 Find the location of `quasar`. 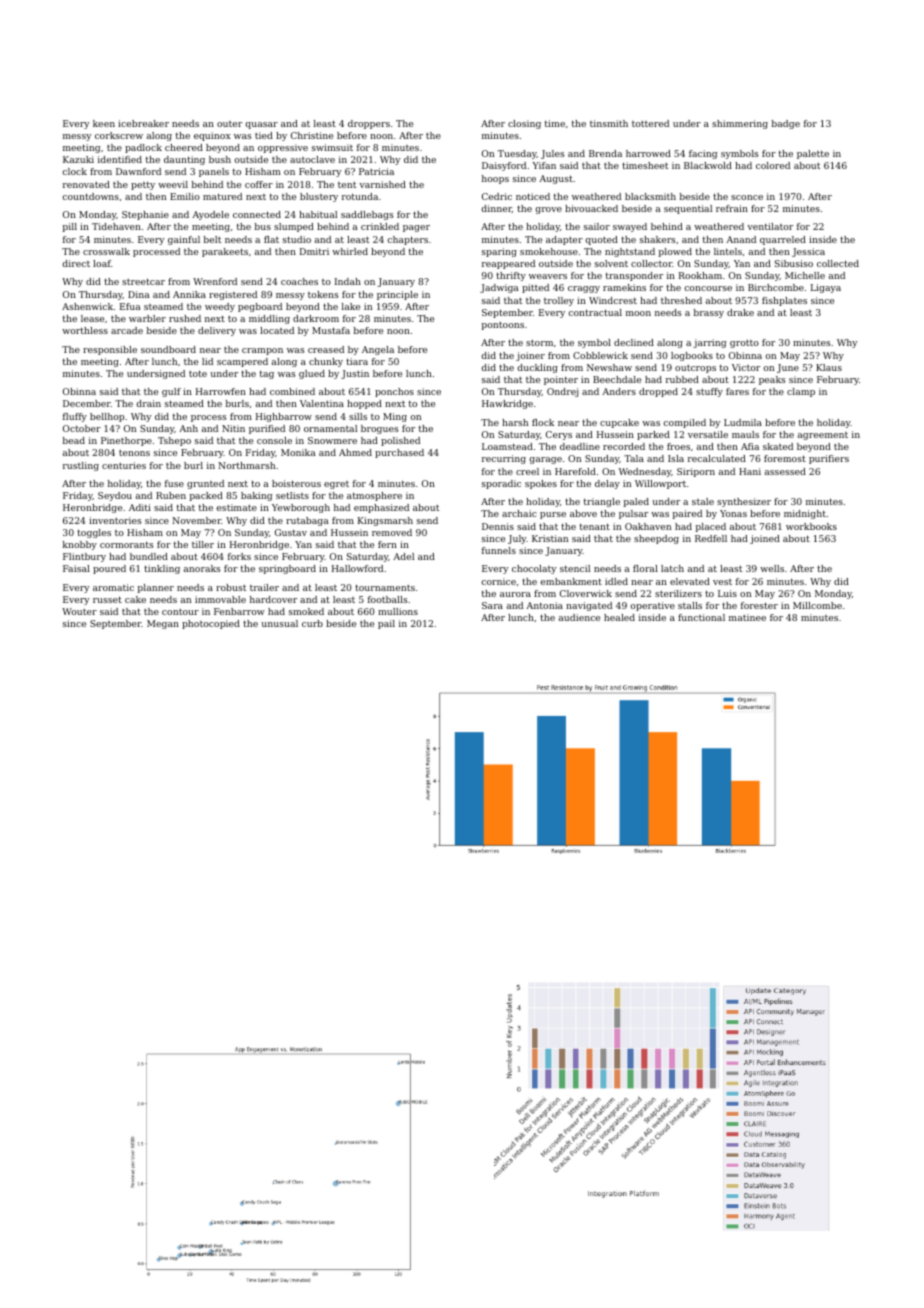

quasar is located at coordinates (262, 125).
